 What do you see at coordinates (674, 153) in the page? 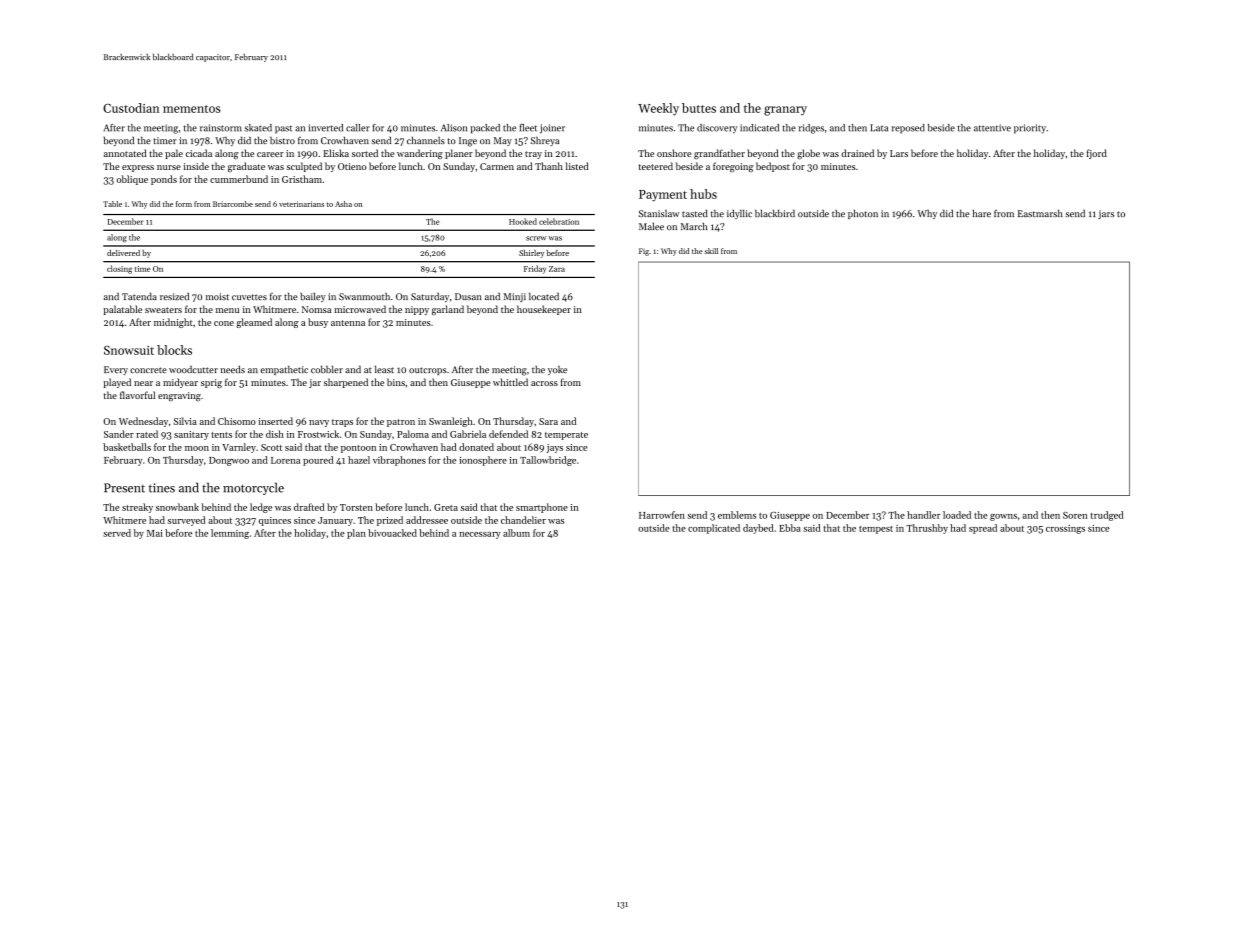
I see `onshore` at bounding box center [674, 153].
